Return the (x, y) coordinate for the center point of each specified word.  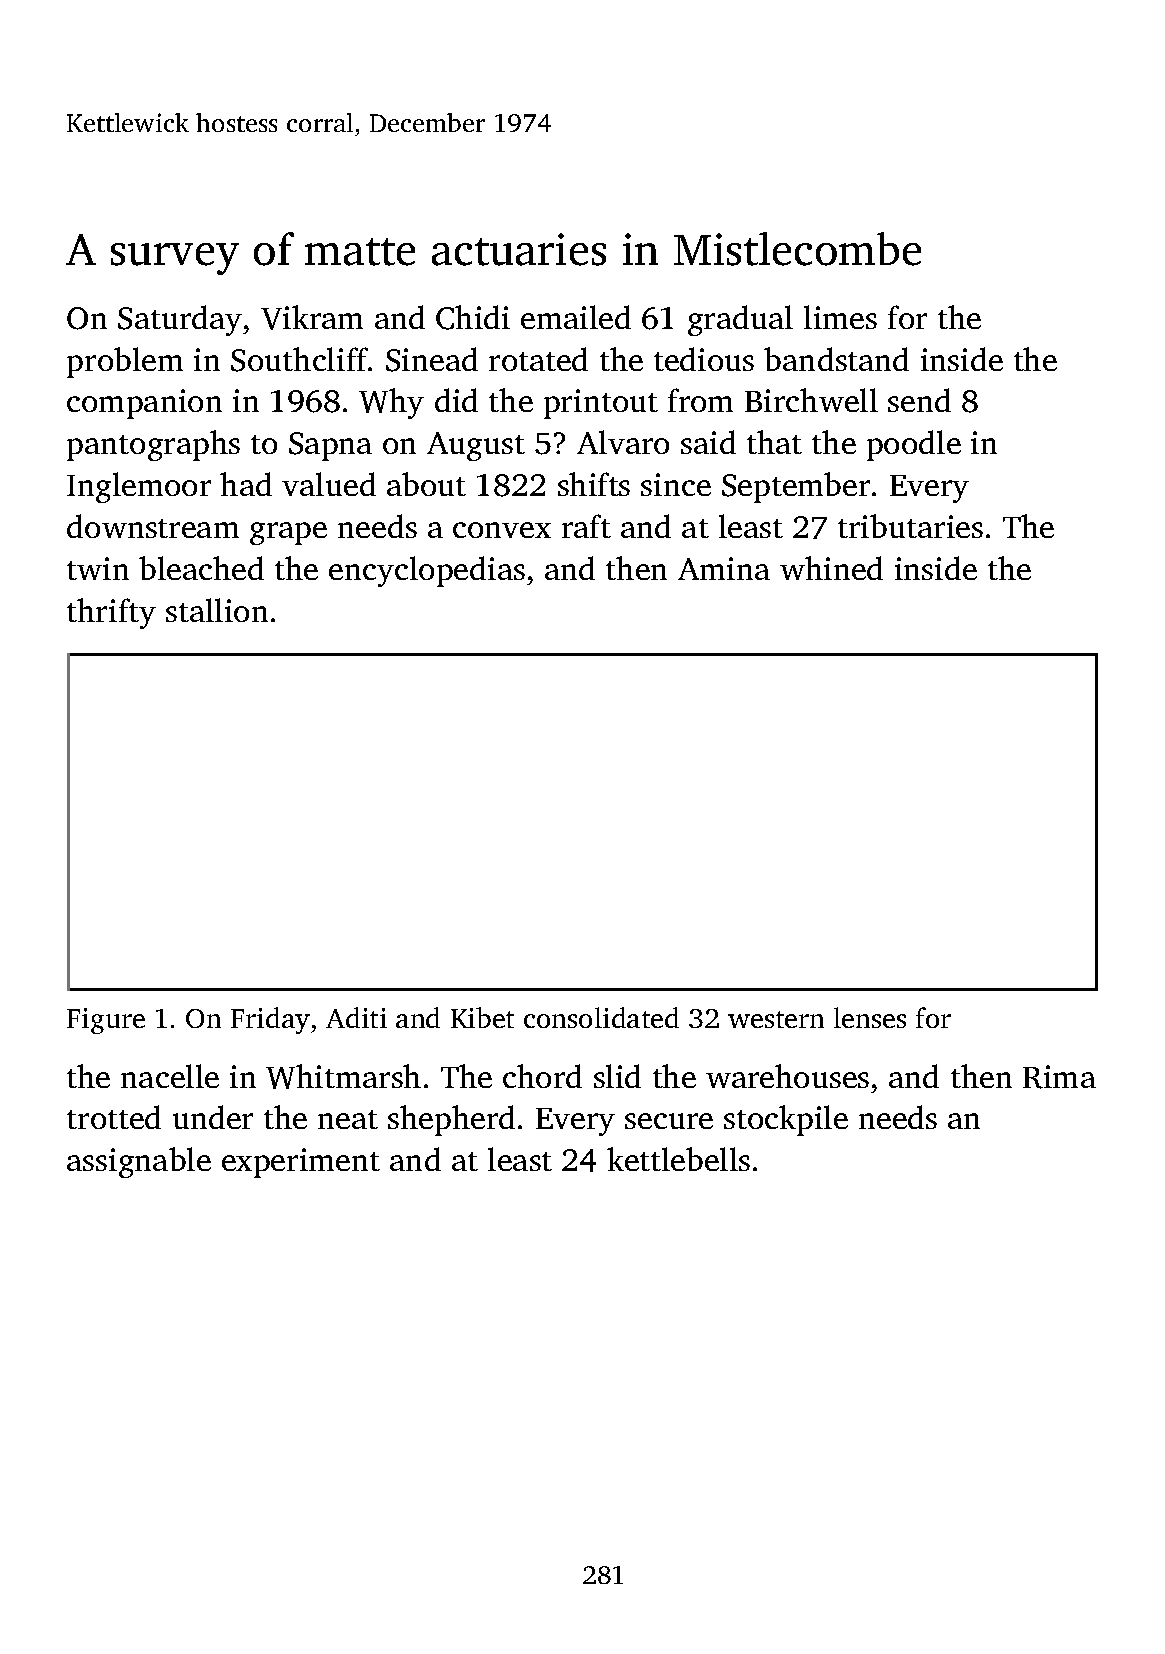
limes (840, 317)
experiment (301, 1163)
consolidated (601, 1017)
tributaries (910, 526)
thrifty (111, 613)
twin (98, 568)
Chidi (473, 317)
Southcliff (300, 359)
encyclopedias (427, 571)
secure (669, 1121)
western (776, 1019)
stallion (217, 610)
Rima (1059, 1077)
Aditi (356, 1017)
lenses (870, 1017)
